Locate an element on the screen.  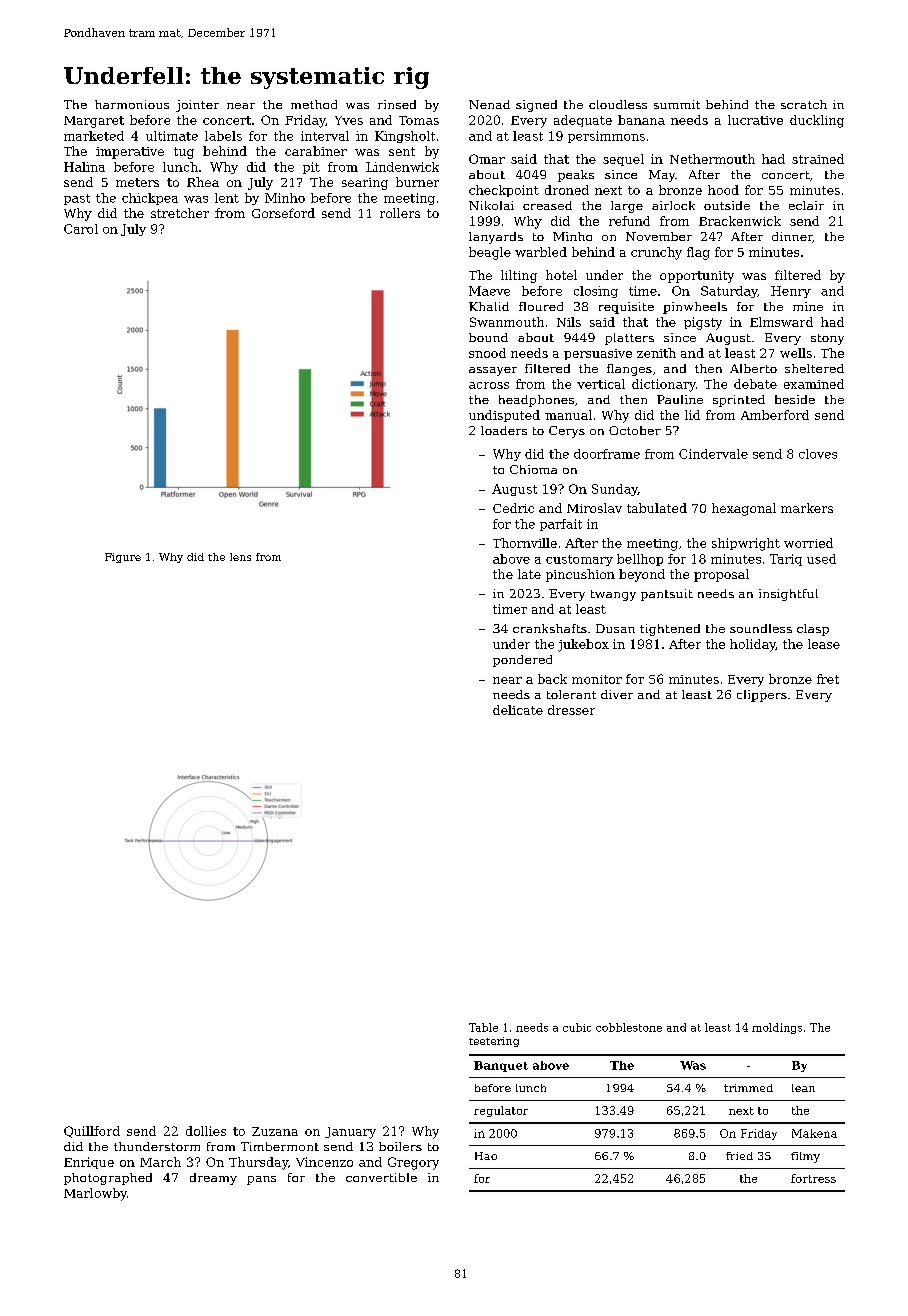
pinwheels is located at coordinates (695, 308).
